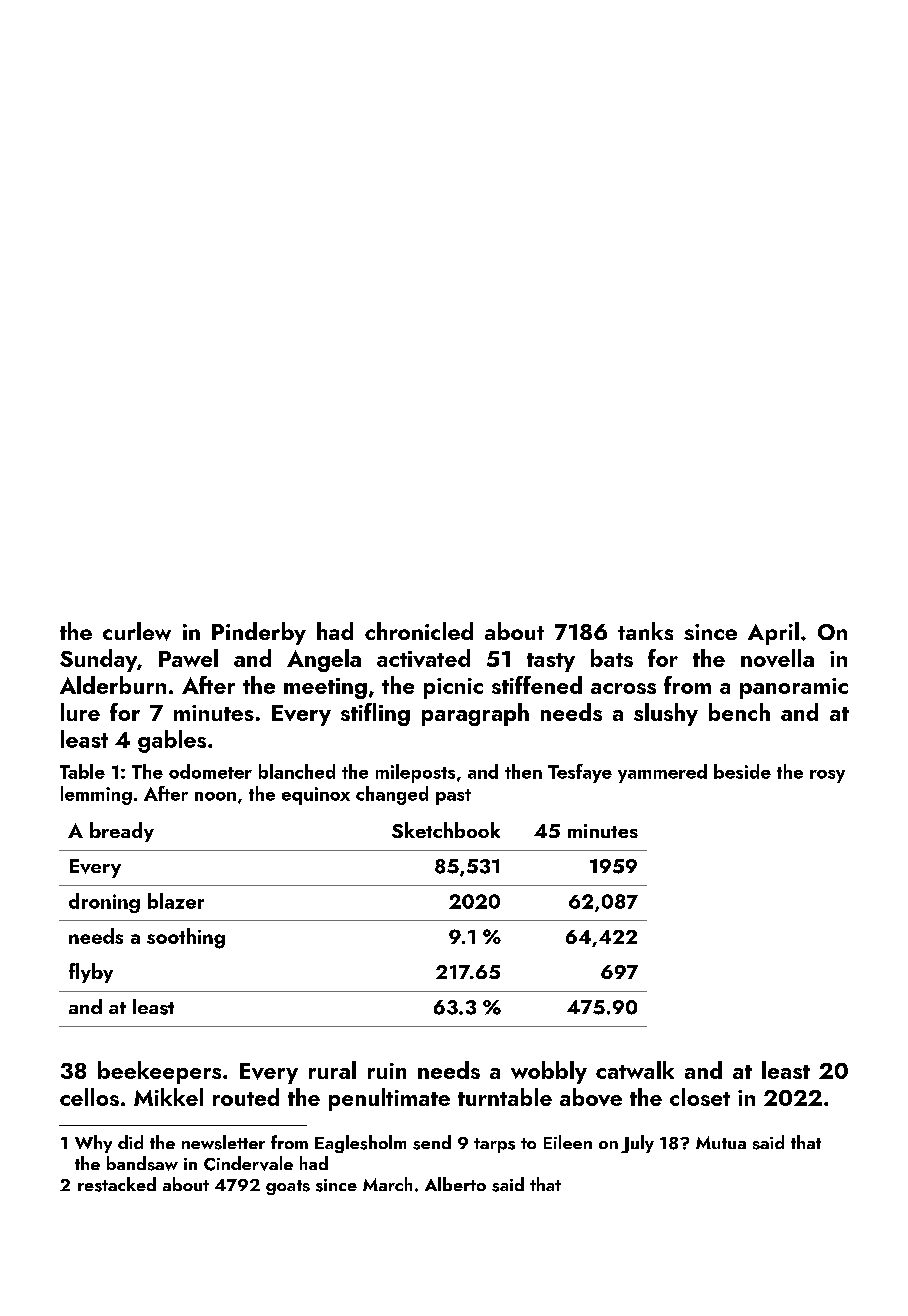 This screenshot has width=908, height=1316. I want to click on Mikkel, so click(168, 1097).
